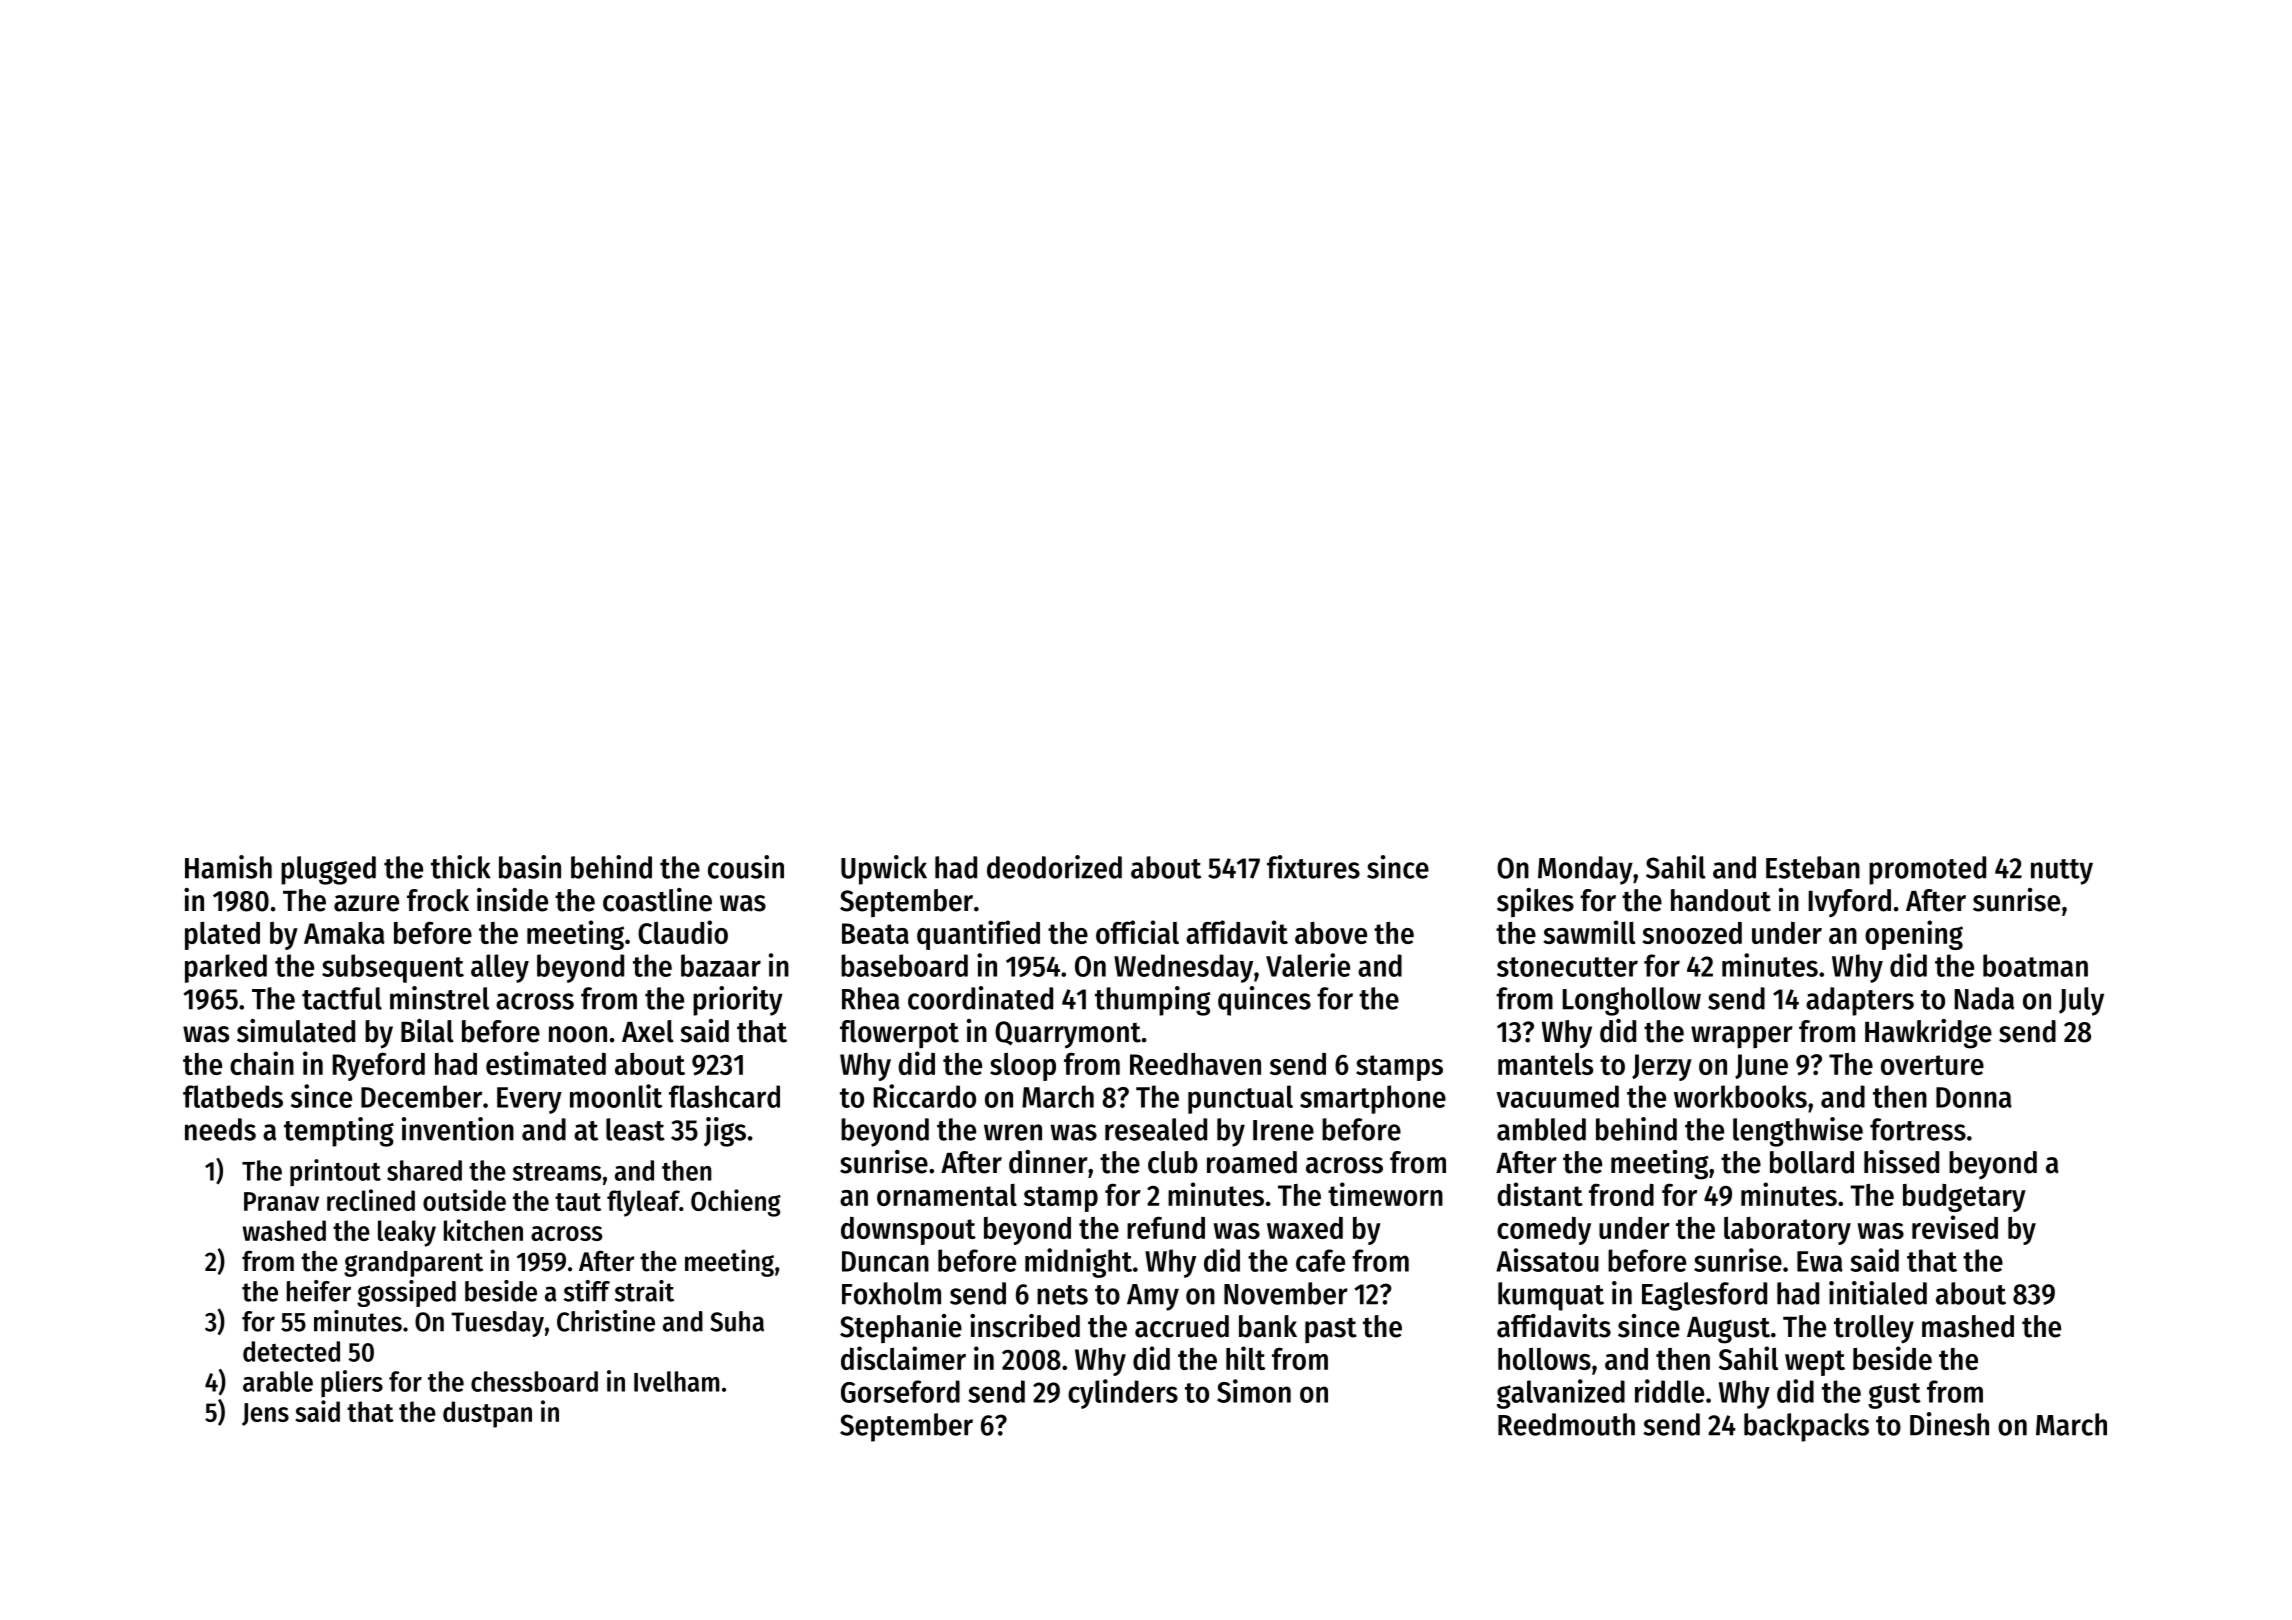  I want to click on heifer, so click(319, 1291).
